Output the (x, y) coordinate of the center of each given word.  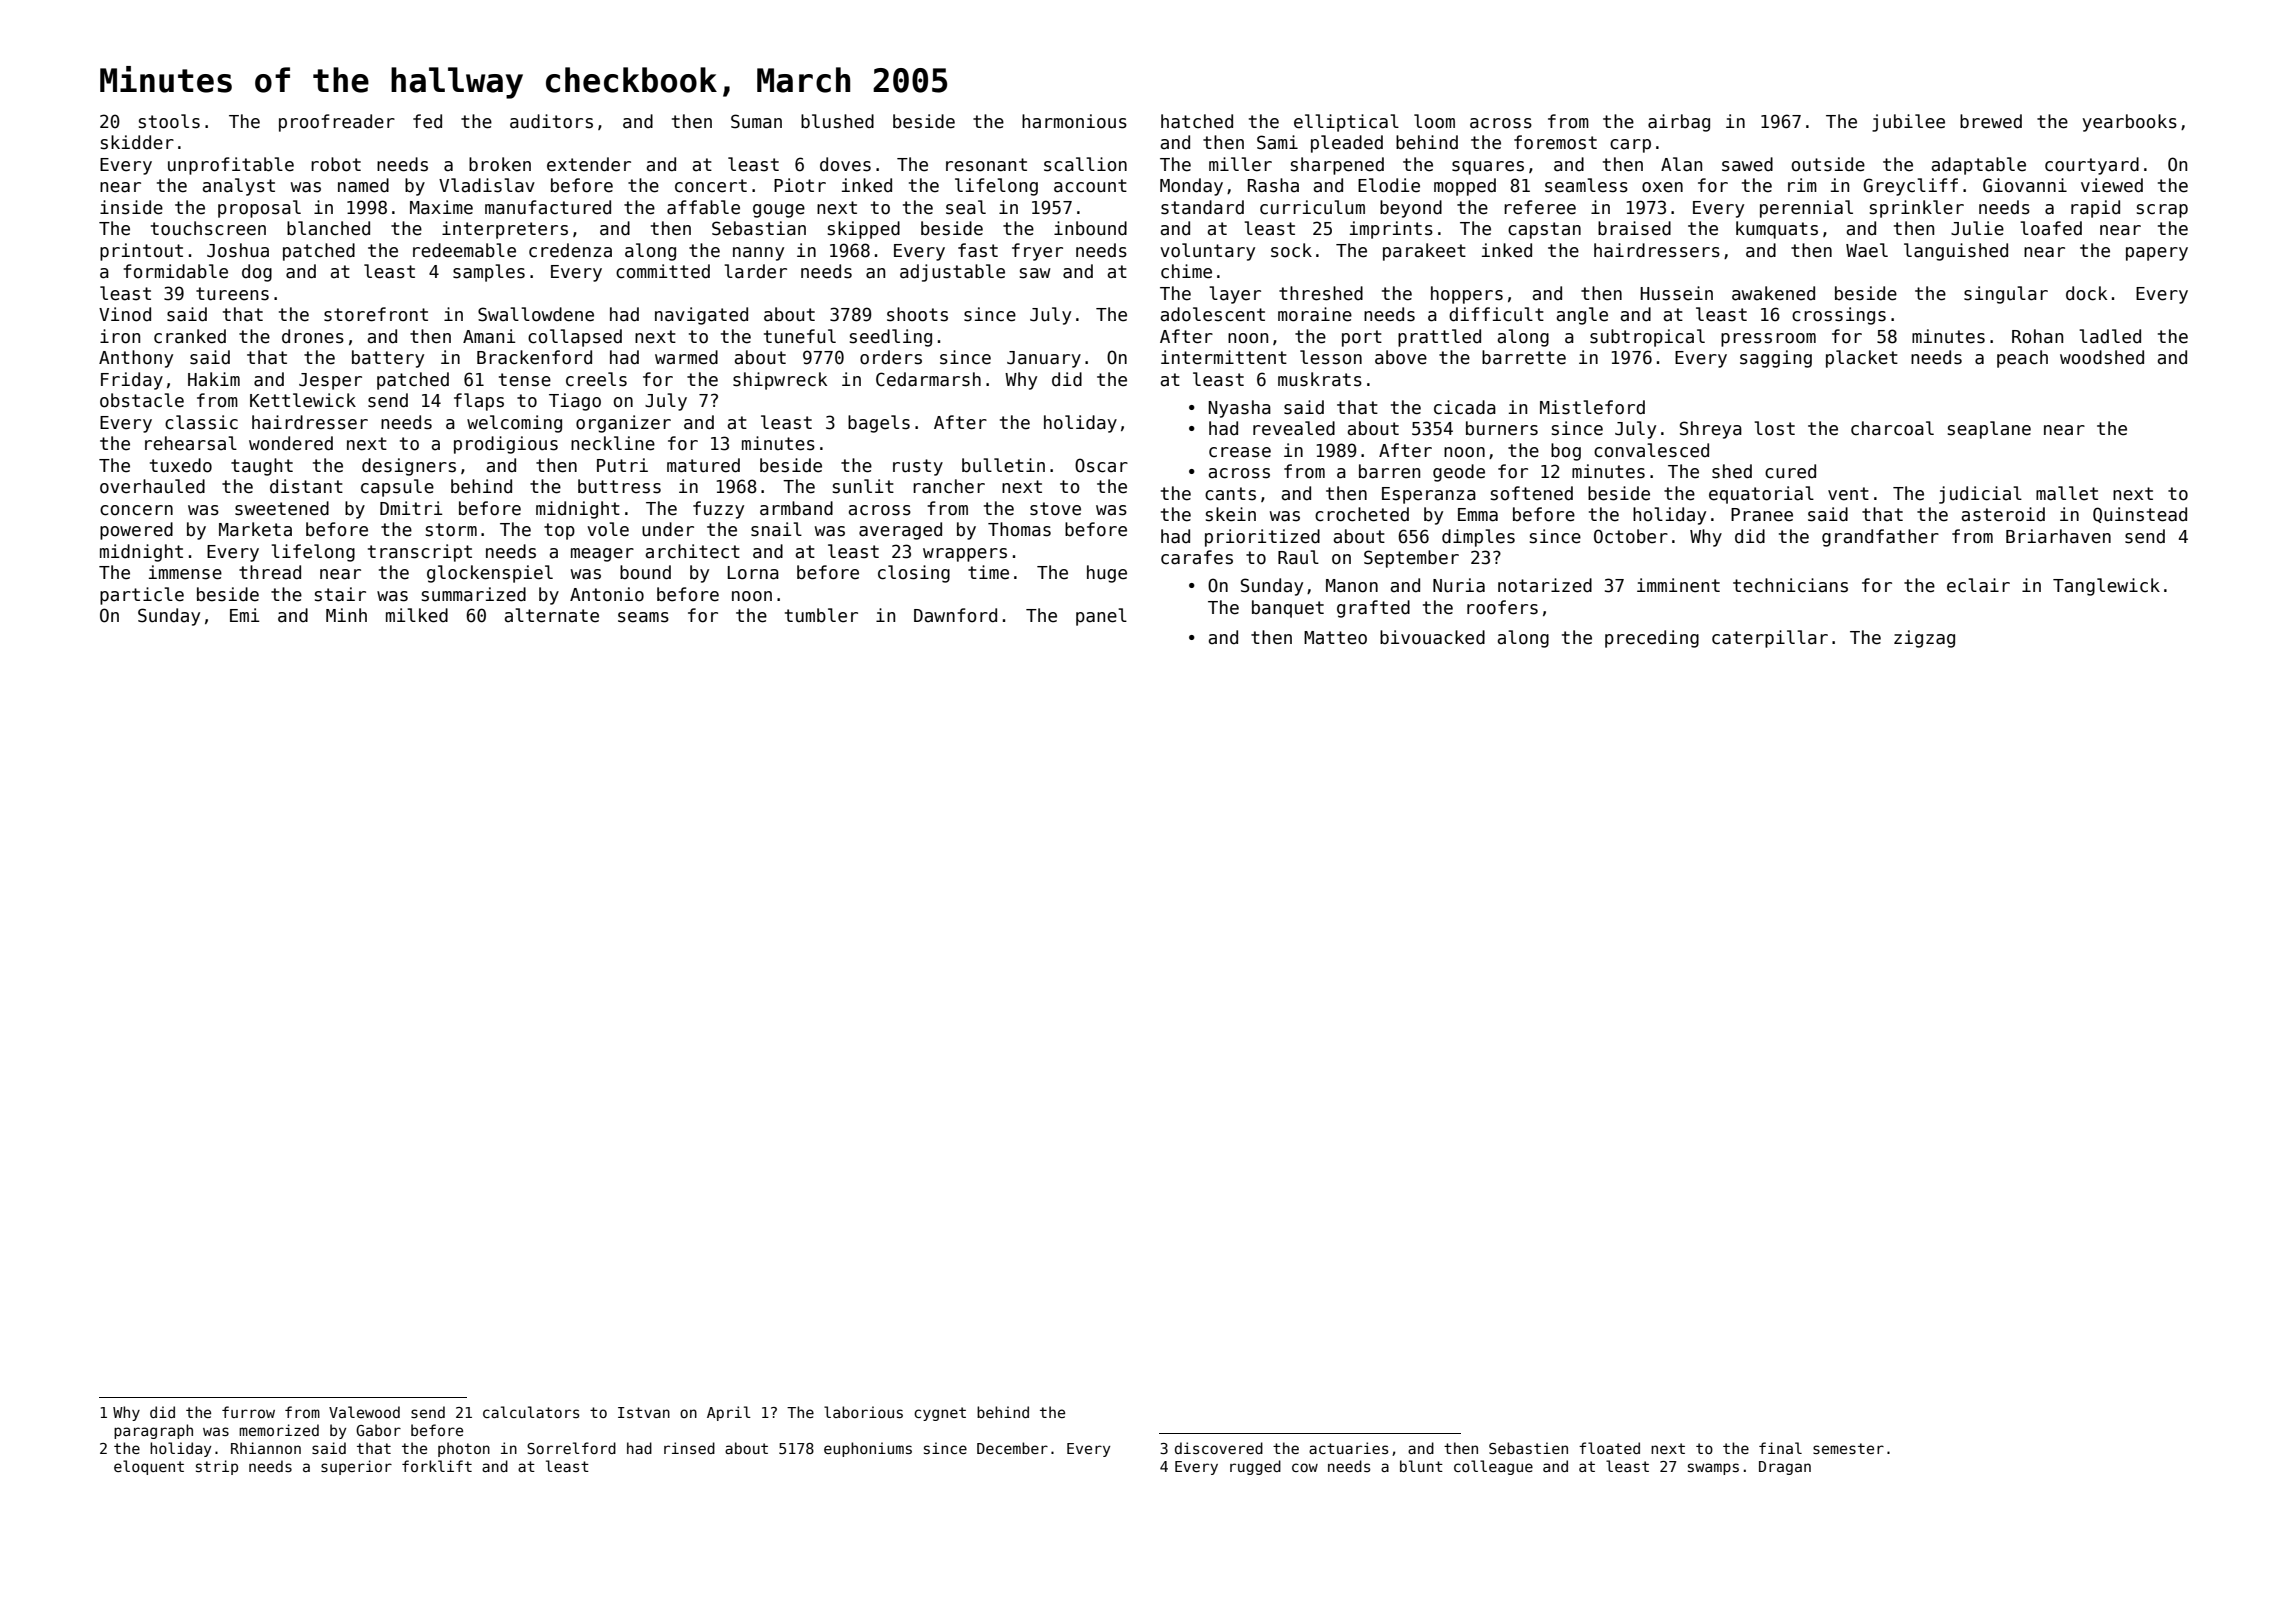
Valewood (364, 1412)
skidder (137, 142)
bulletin (1003, 465)
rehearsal (191, 443)
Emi (245, 615)
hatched (1197, 121)
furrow (248, 1412)
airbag (1679, 123)
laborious (863, 1412)
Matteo (1335, 638)
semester (1848, 1448)
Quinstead (2140, 515)
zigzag (1924, 639)
